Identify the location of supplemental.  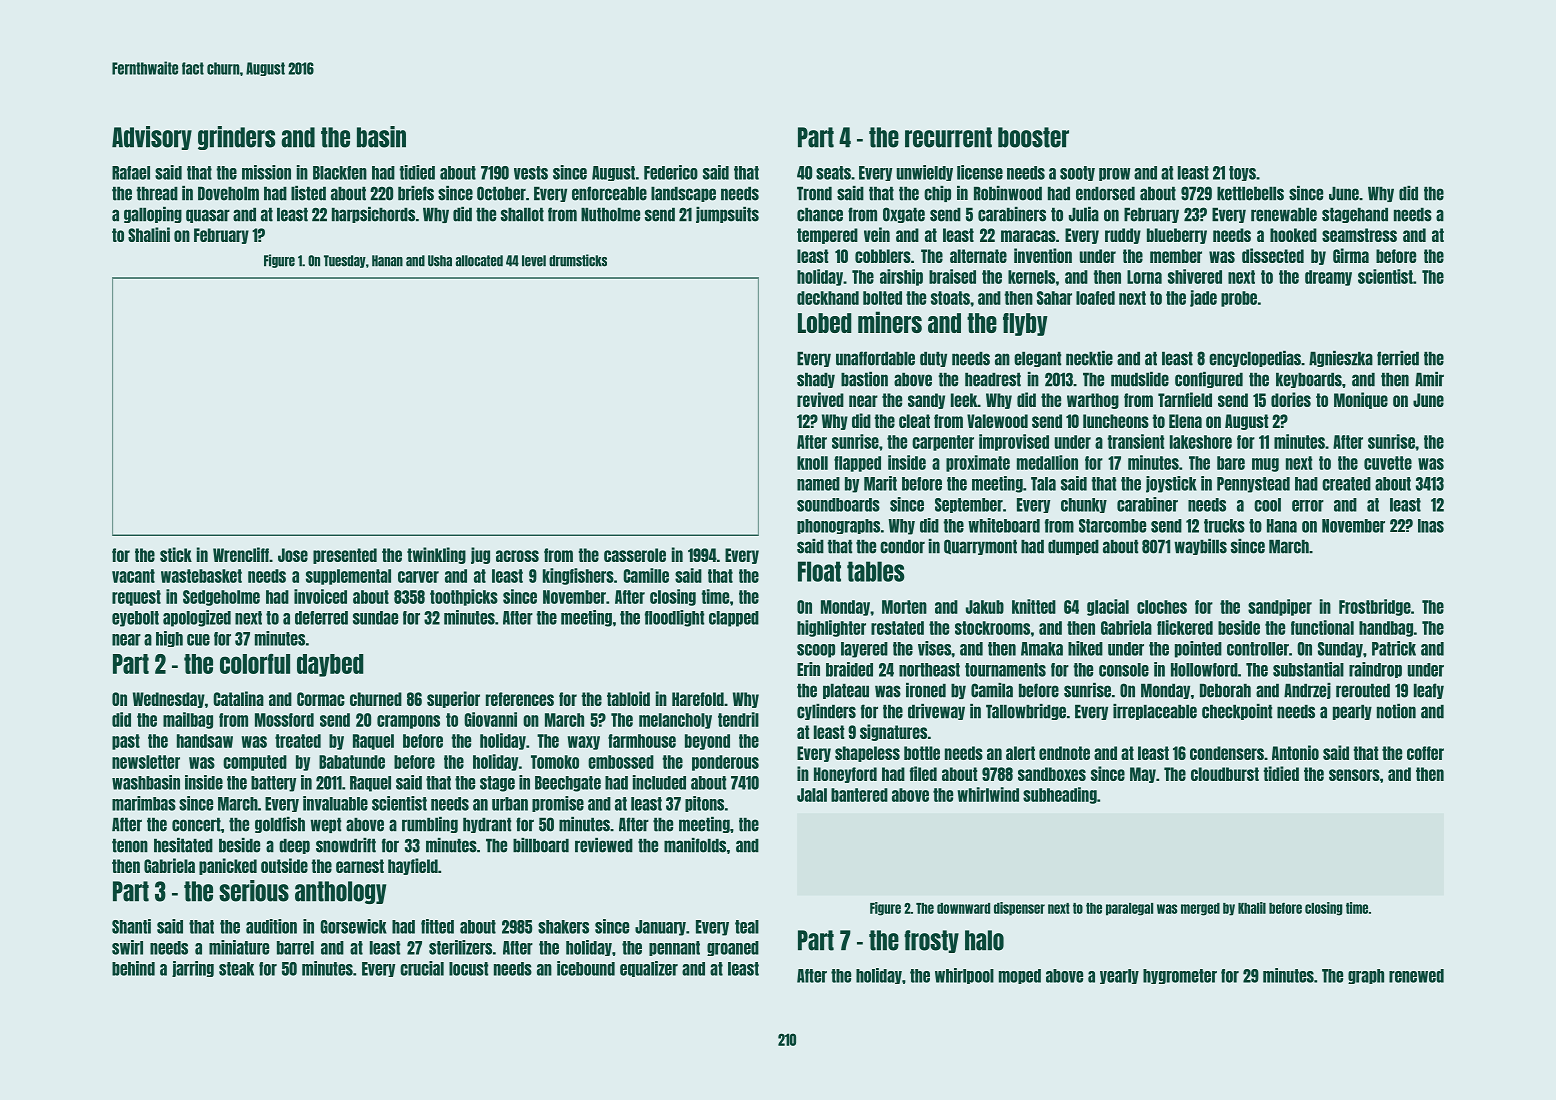
(348, 577).
